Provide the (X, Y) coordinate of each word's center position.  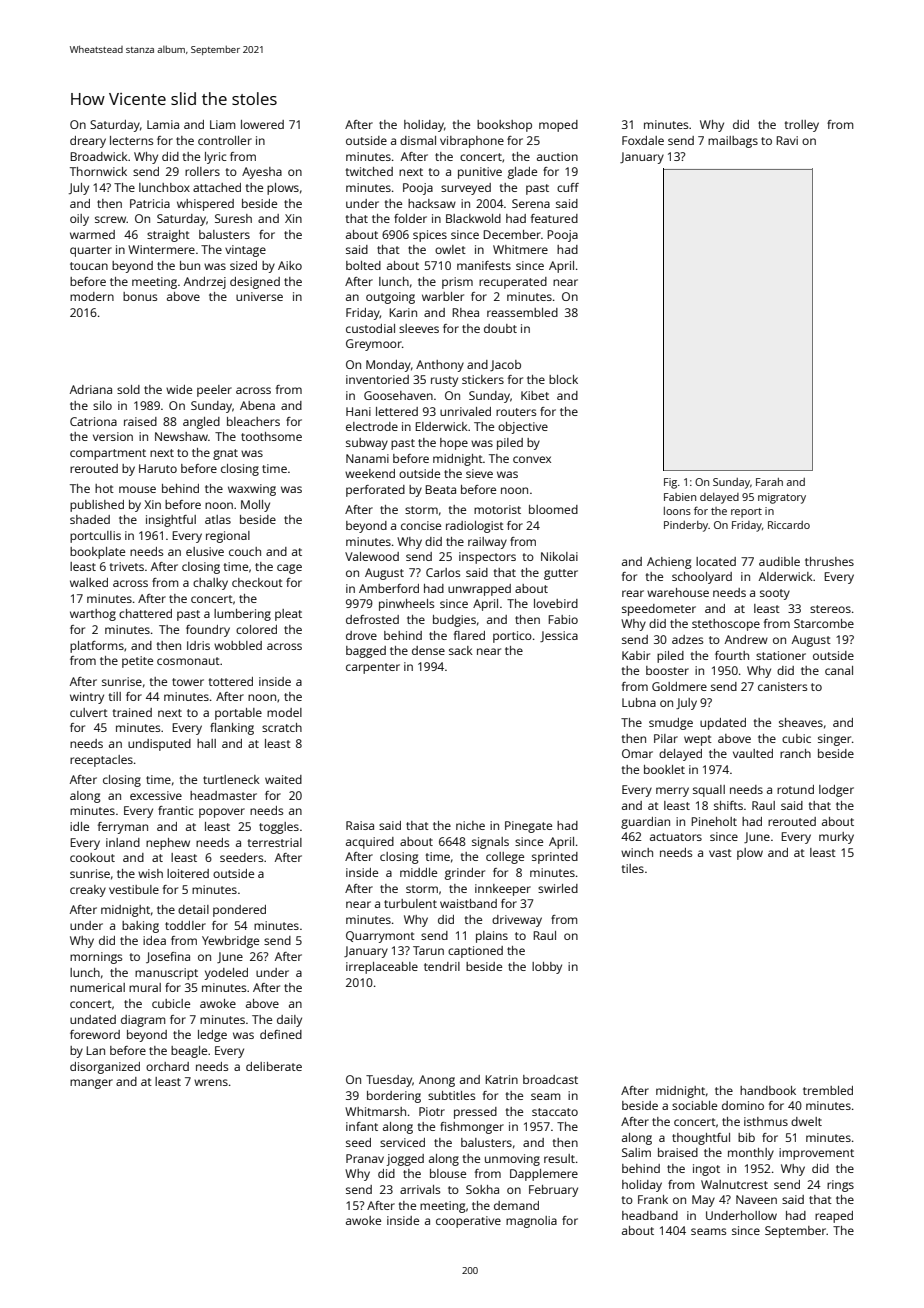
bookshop (504, 126)
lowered (262, 124)
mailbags (733, 142)
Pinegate (528, 827)
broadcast (550, 1079)
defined (281, 1034)
